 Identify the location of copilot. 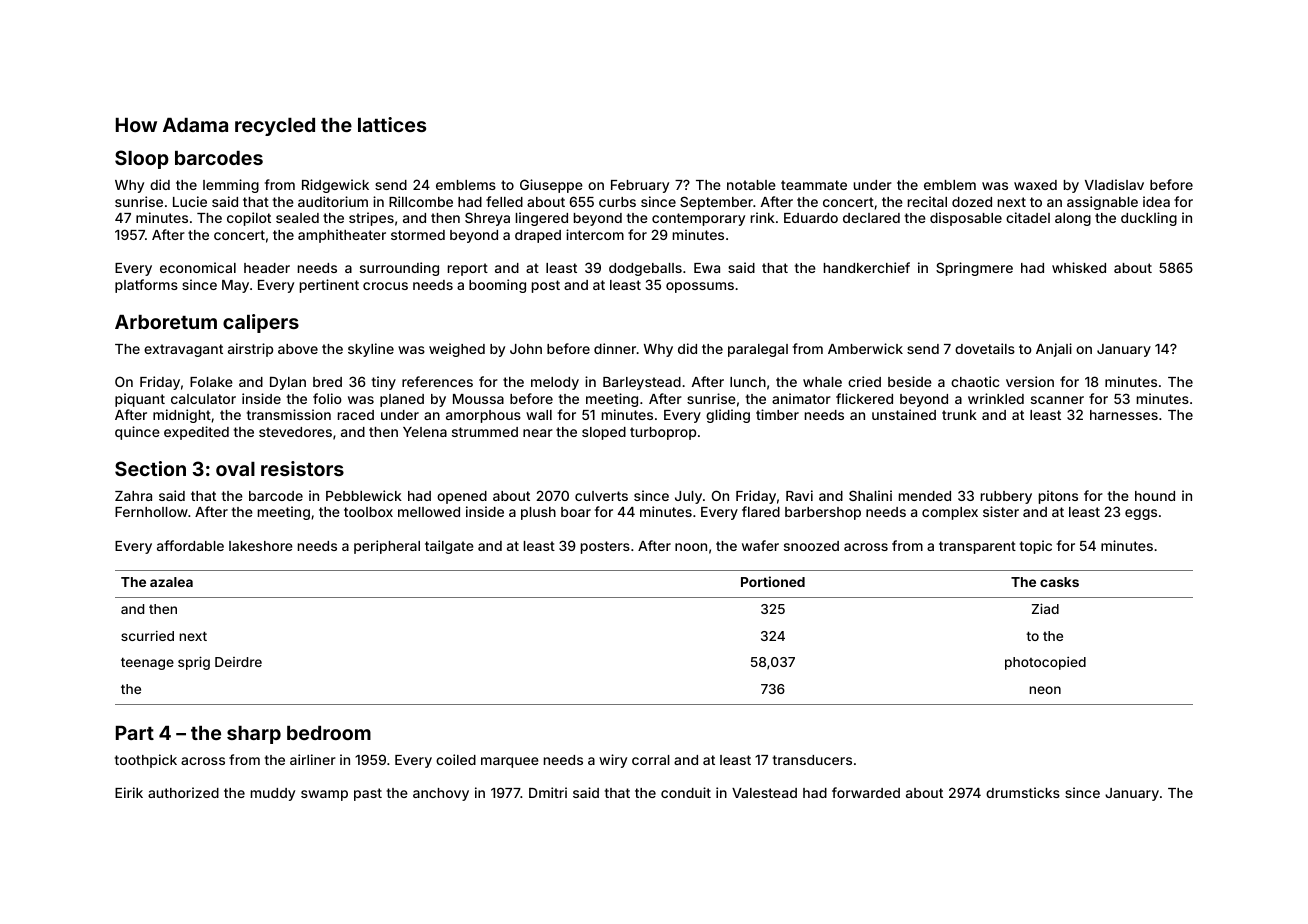
(249, 219).
